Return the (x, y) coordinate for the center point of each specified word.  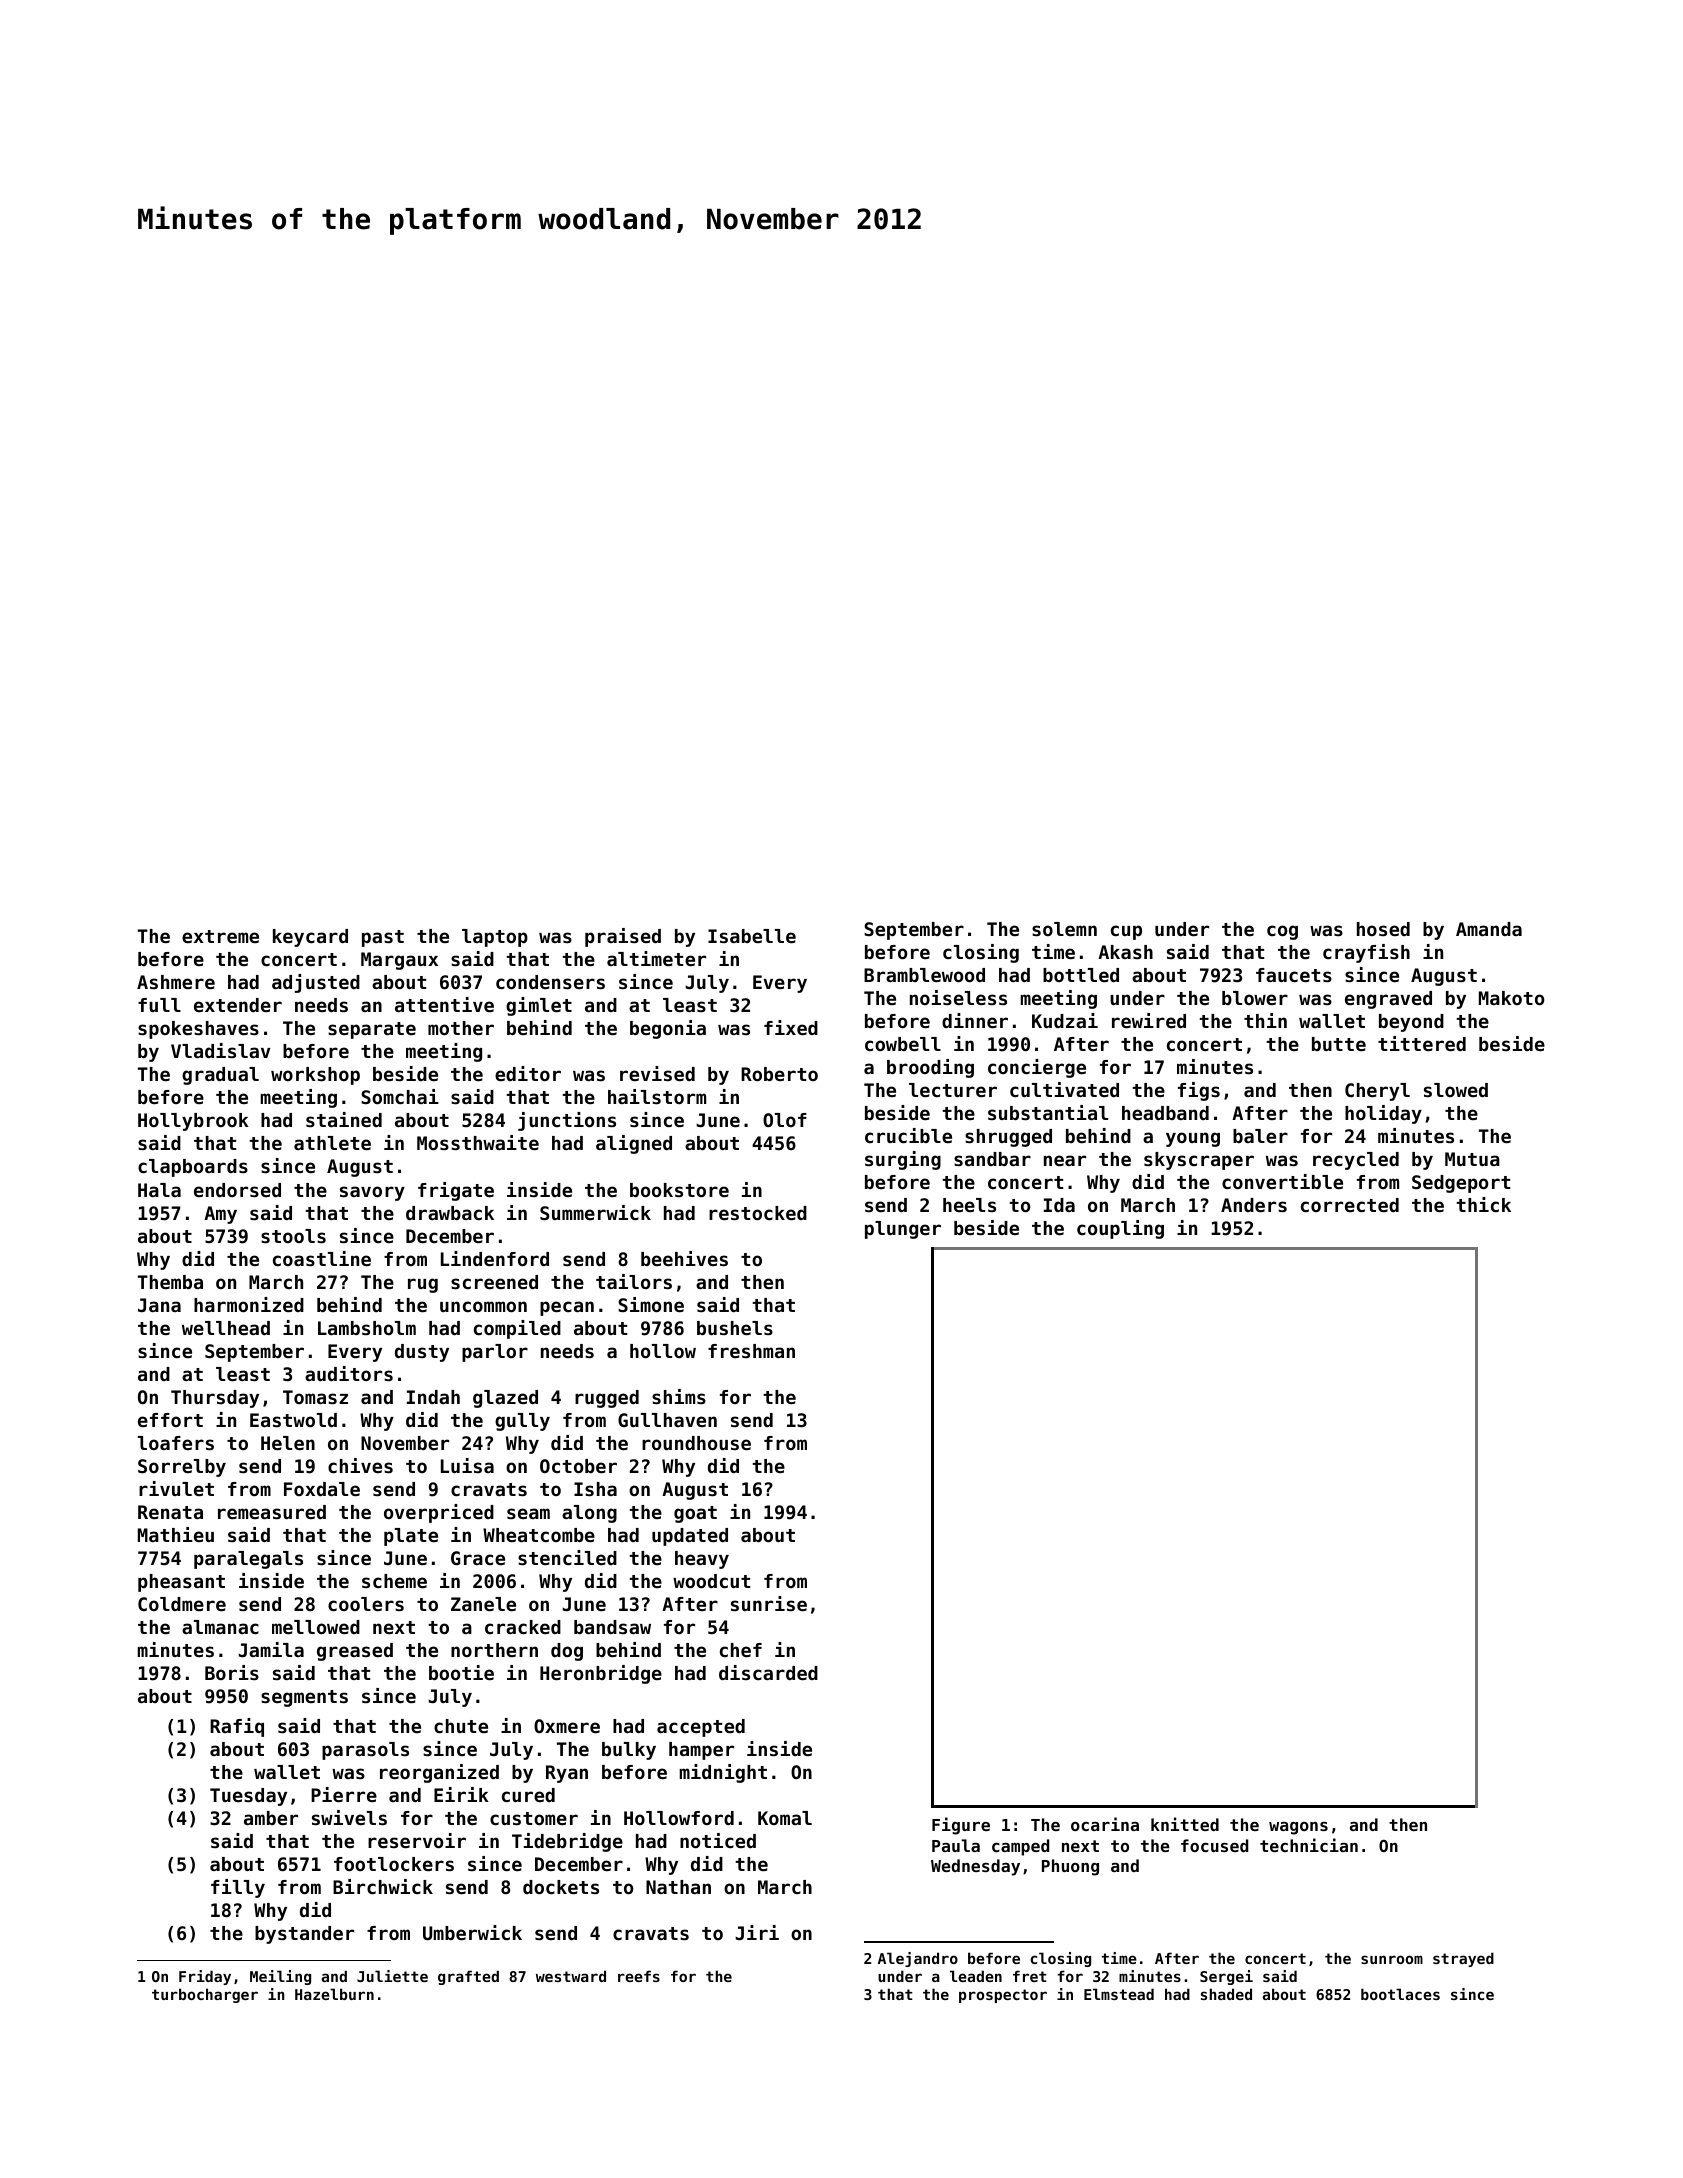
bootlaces (1400, 1994)
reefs (639, 1976)
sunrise (769, 1603)
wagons (1298, 1828)
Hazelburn (334, 1994)
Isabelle (752, 936)
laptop (495, 938)
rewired (1149, 1020)
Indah (433, 1397)
